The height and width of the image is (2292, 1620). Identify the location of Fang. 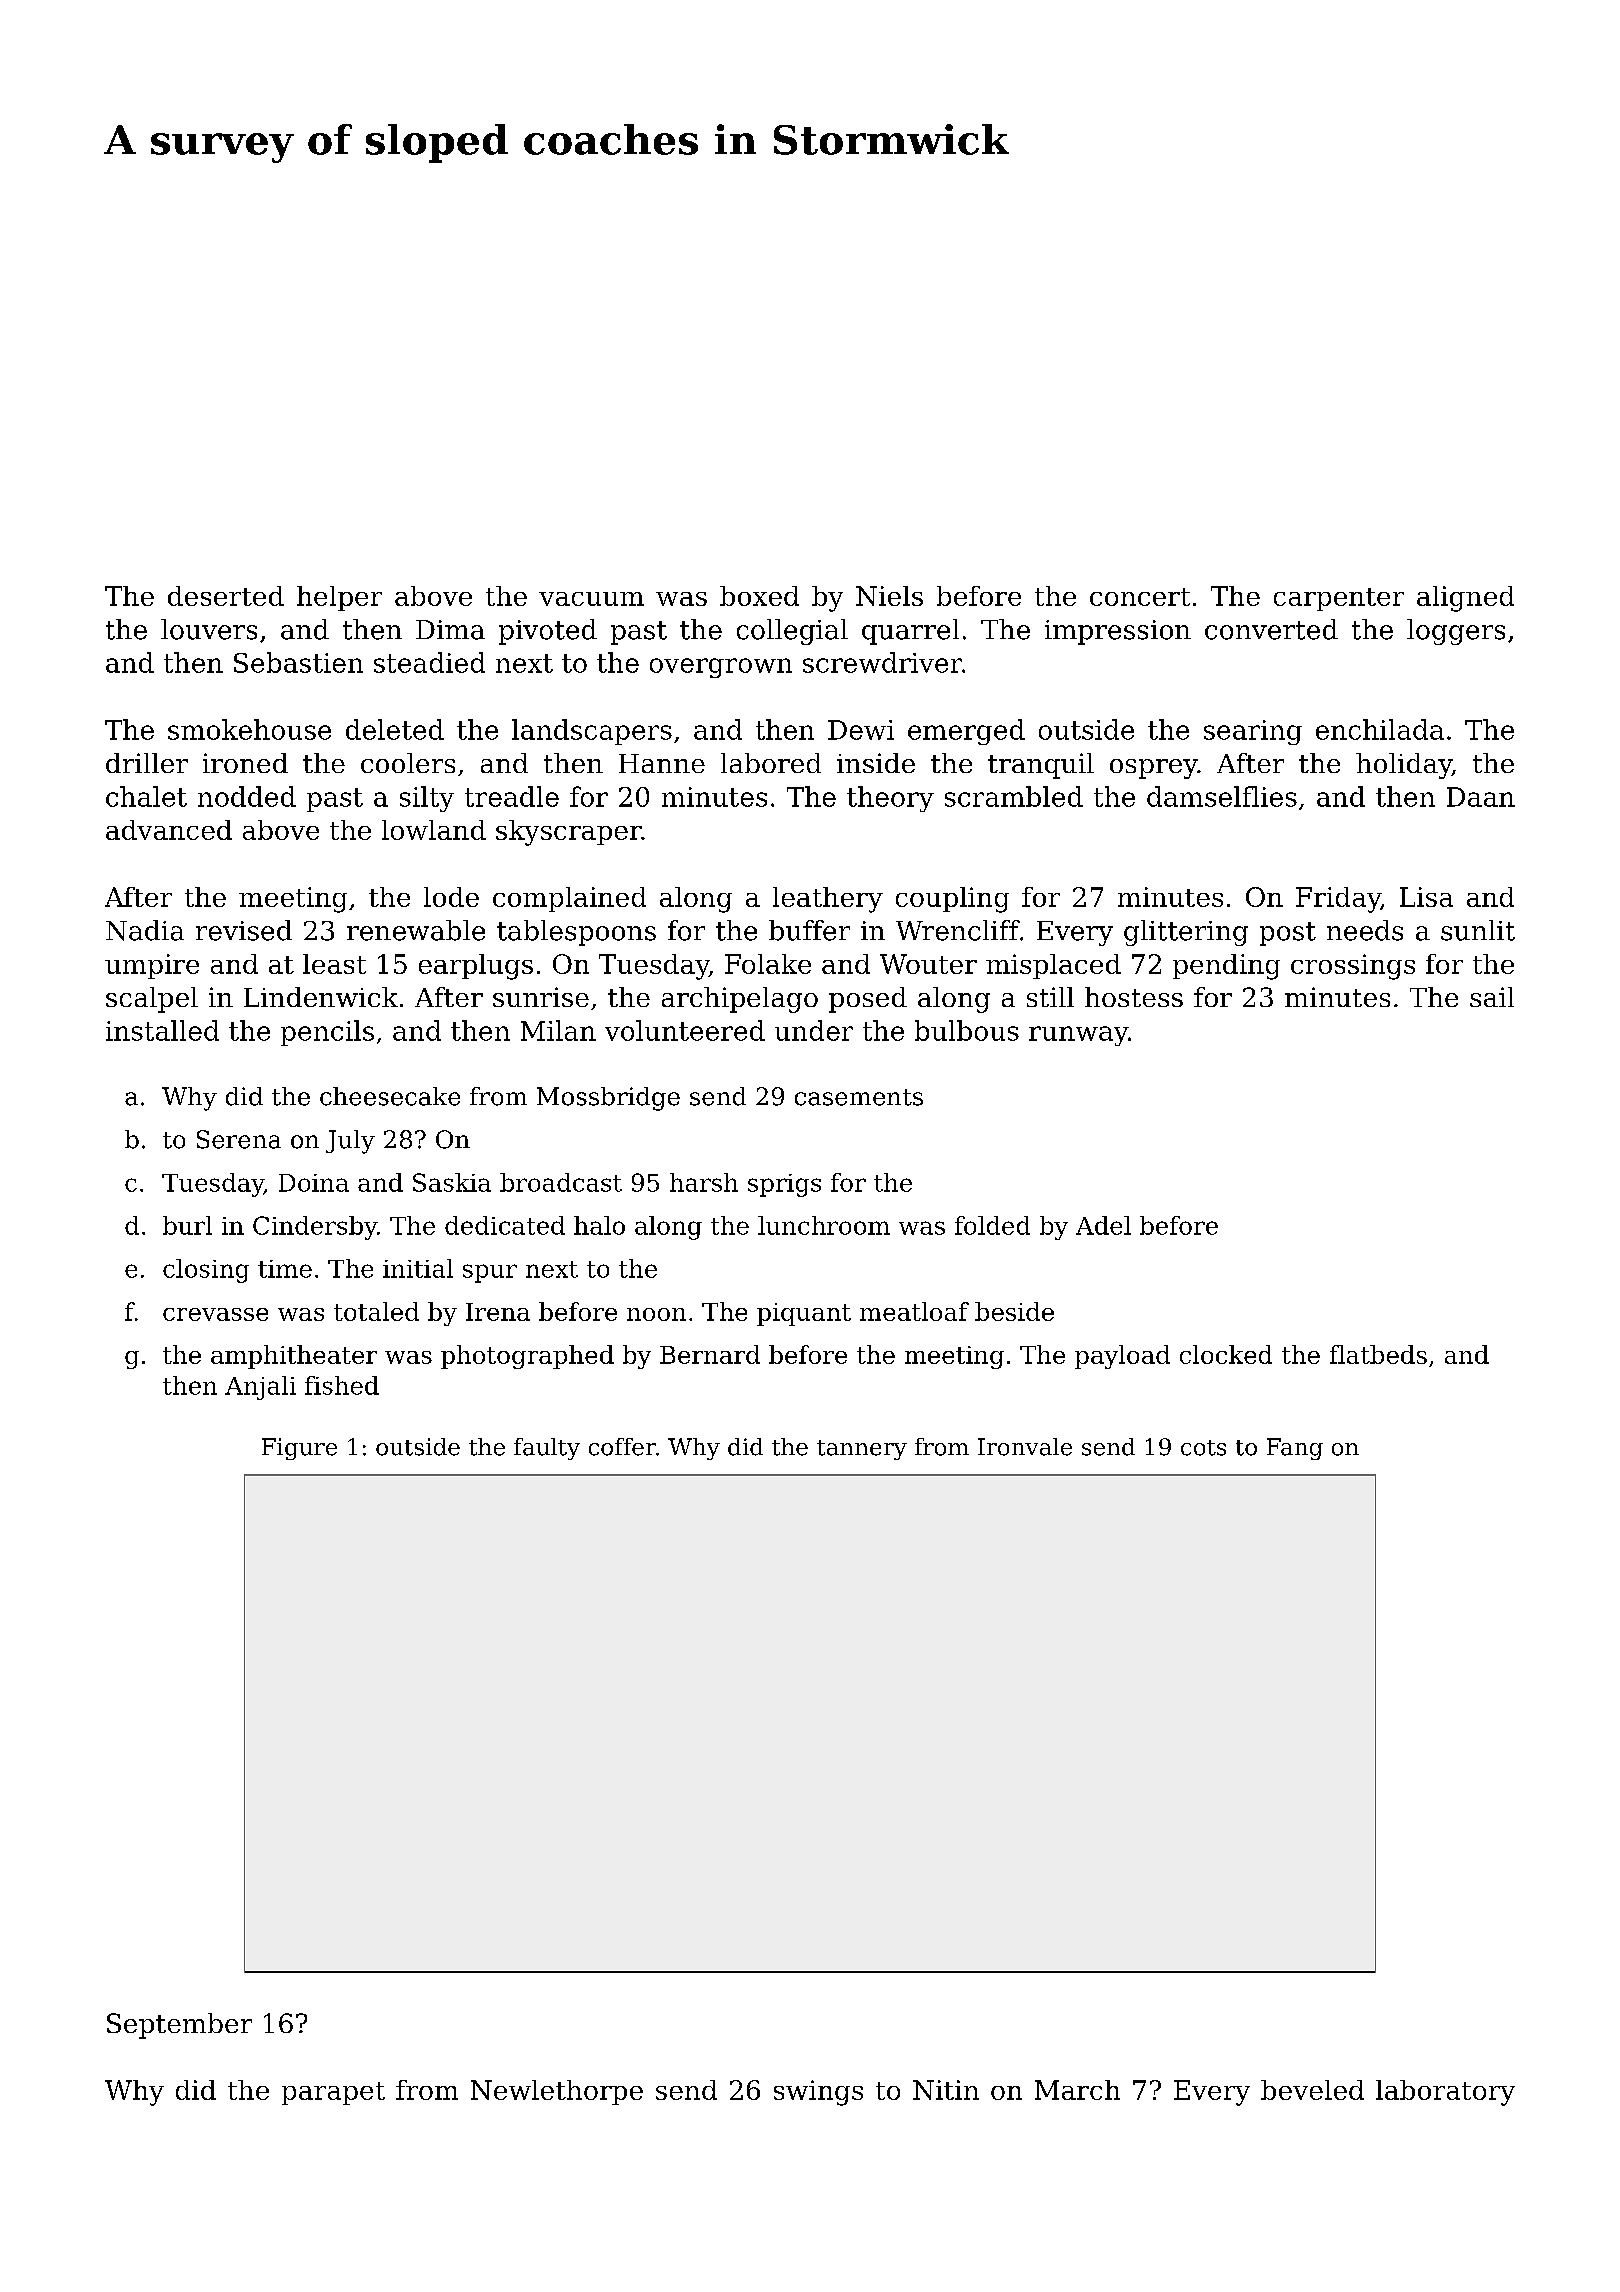
(1295, 1449).
